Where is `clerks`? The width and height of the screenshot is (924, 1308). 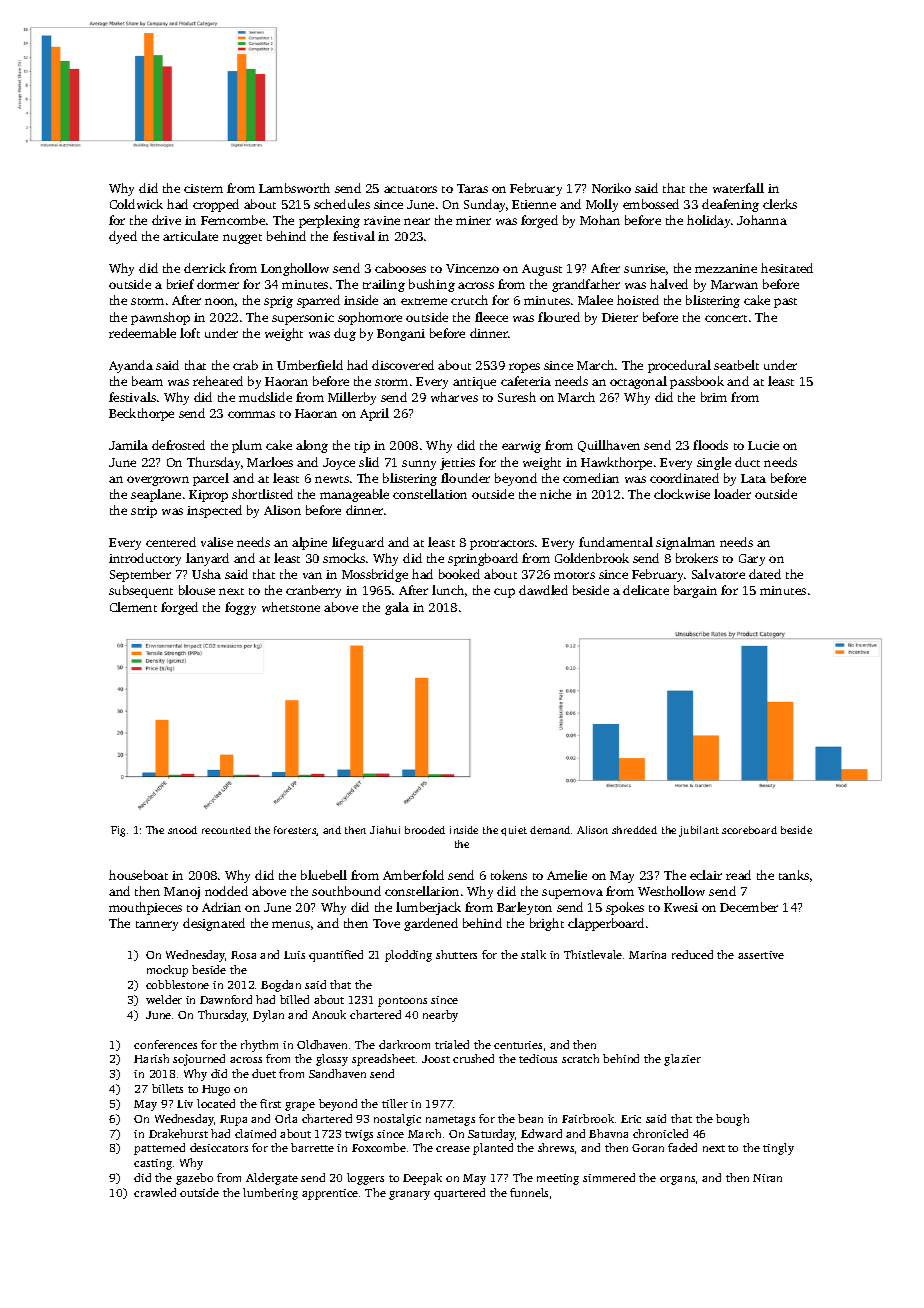
clerks is located at coordinates (780, 204).
